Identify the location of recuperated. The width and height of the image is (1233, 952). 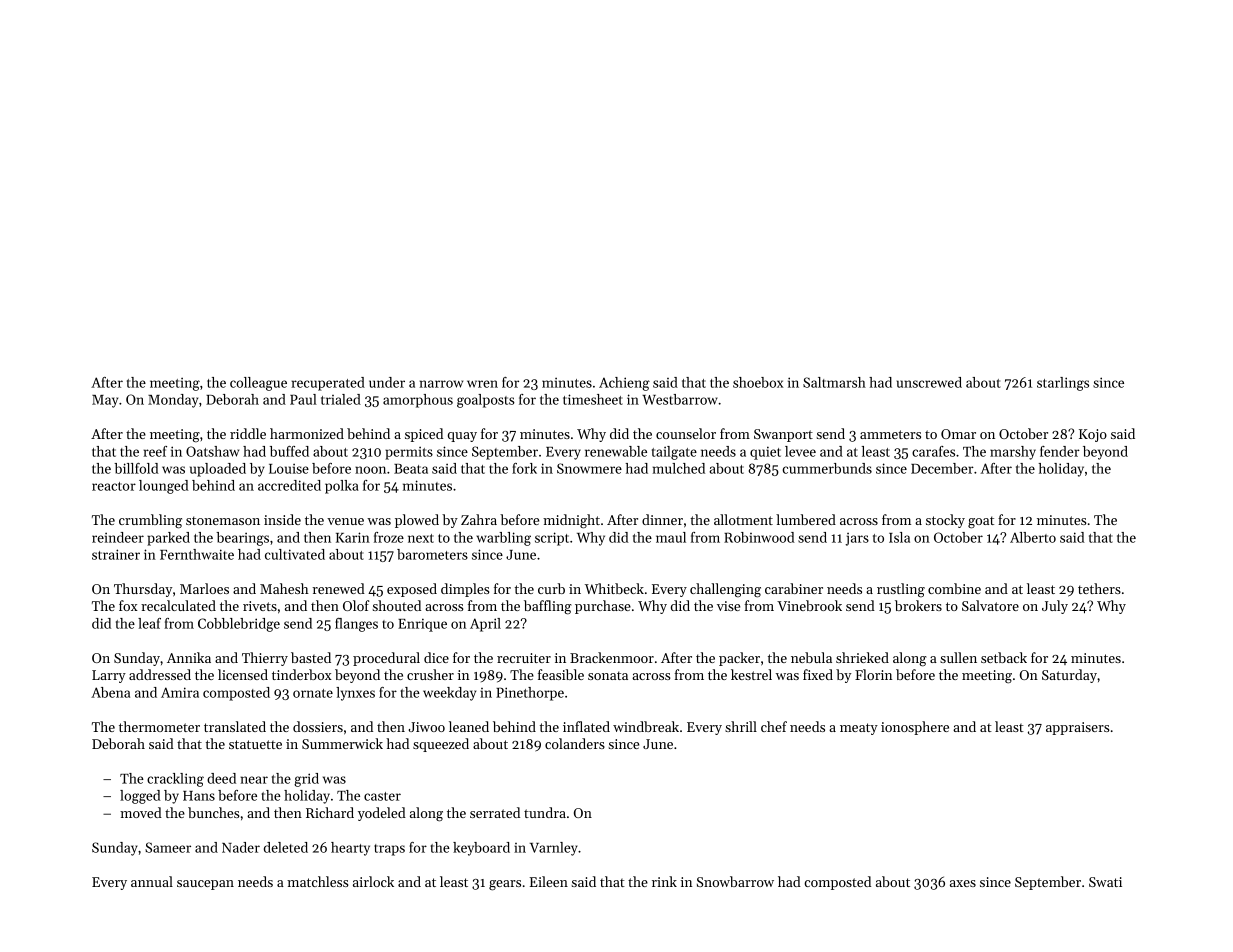
(328, 384).
